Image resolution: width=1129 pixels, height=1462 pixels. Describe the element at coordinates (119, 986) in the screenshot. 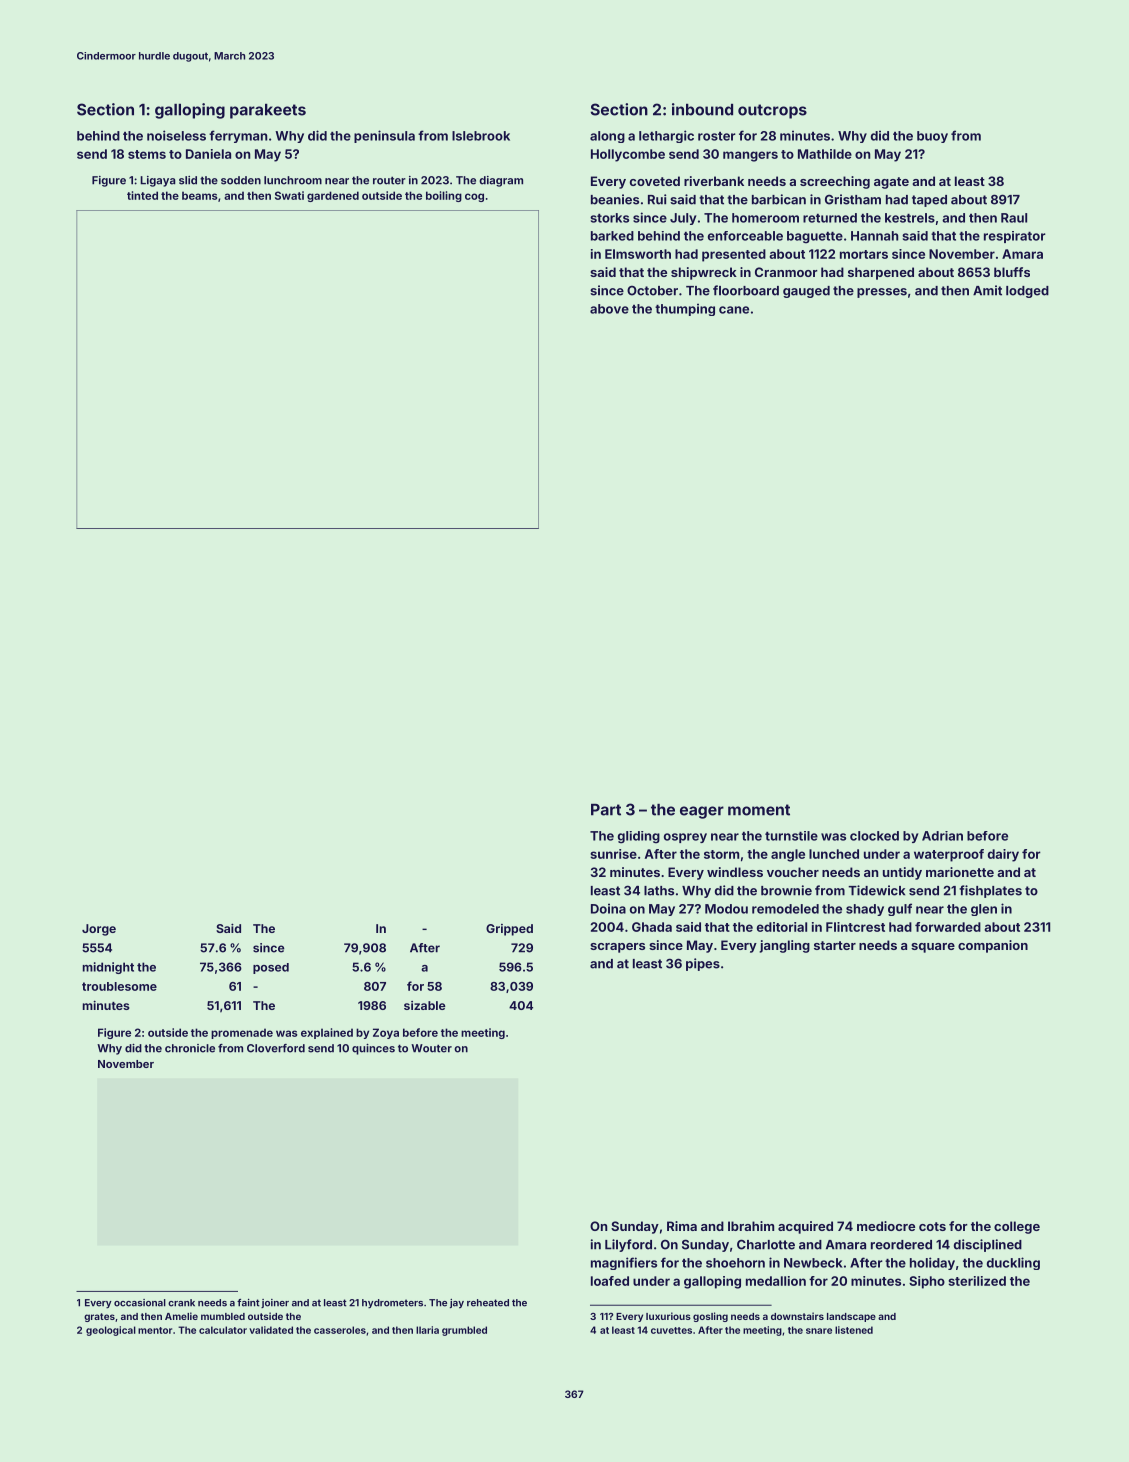

I see `troublesome` at that location.
